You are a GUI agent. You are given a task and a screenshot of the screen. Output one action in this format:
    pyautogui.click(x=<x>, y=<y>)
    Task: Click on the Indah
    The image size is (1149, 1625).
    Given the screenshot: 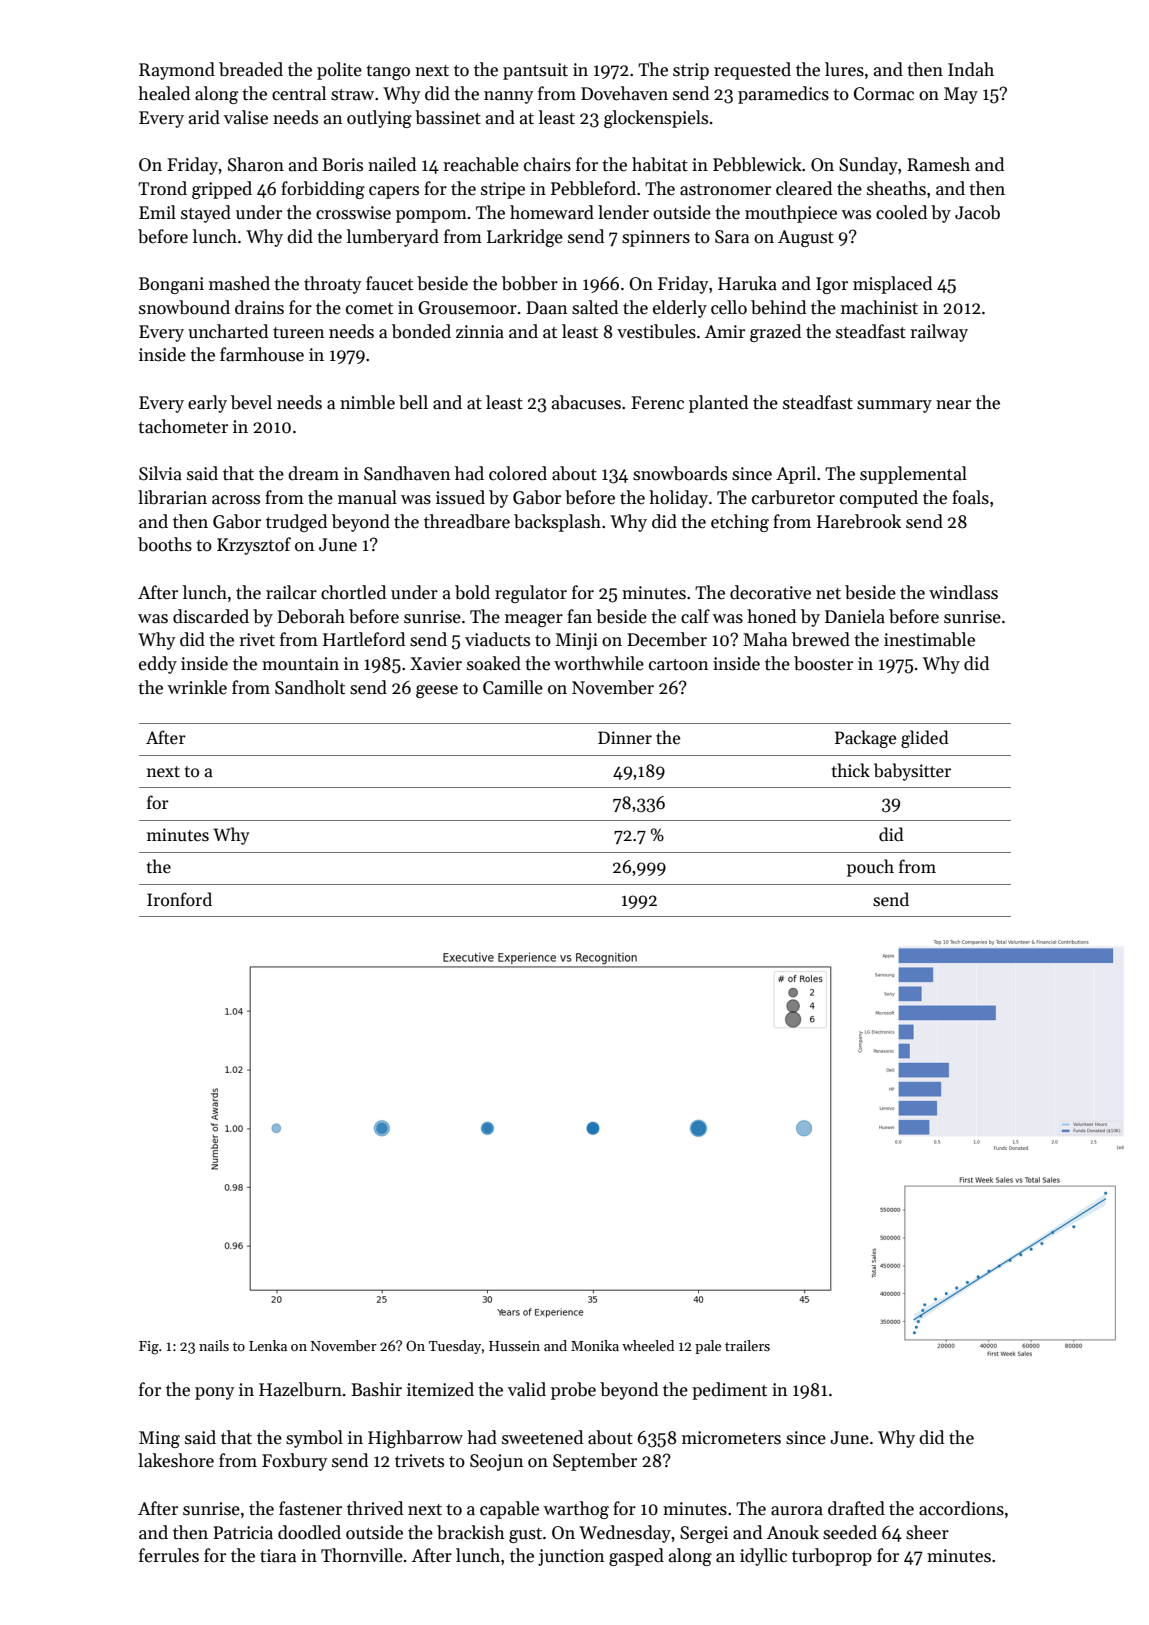 What is the action you would take?
    pyautogui.click(x=971, y=69)
